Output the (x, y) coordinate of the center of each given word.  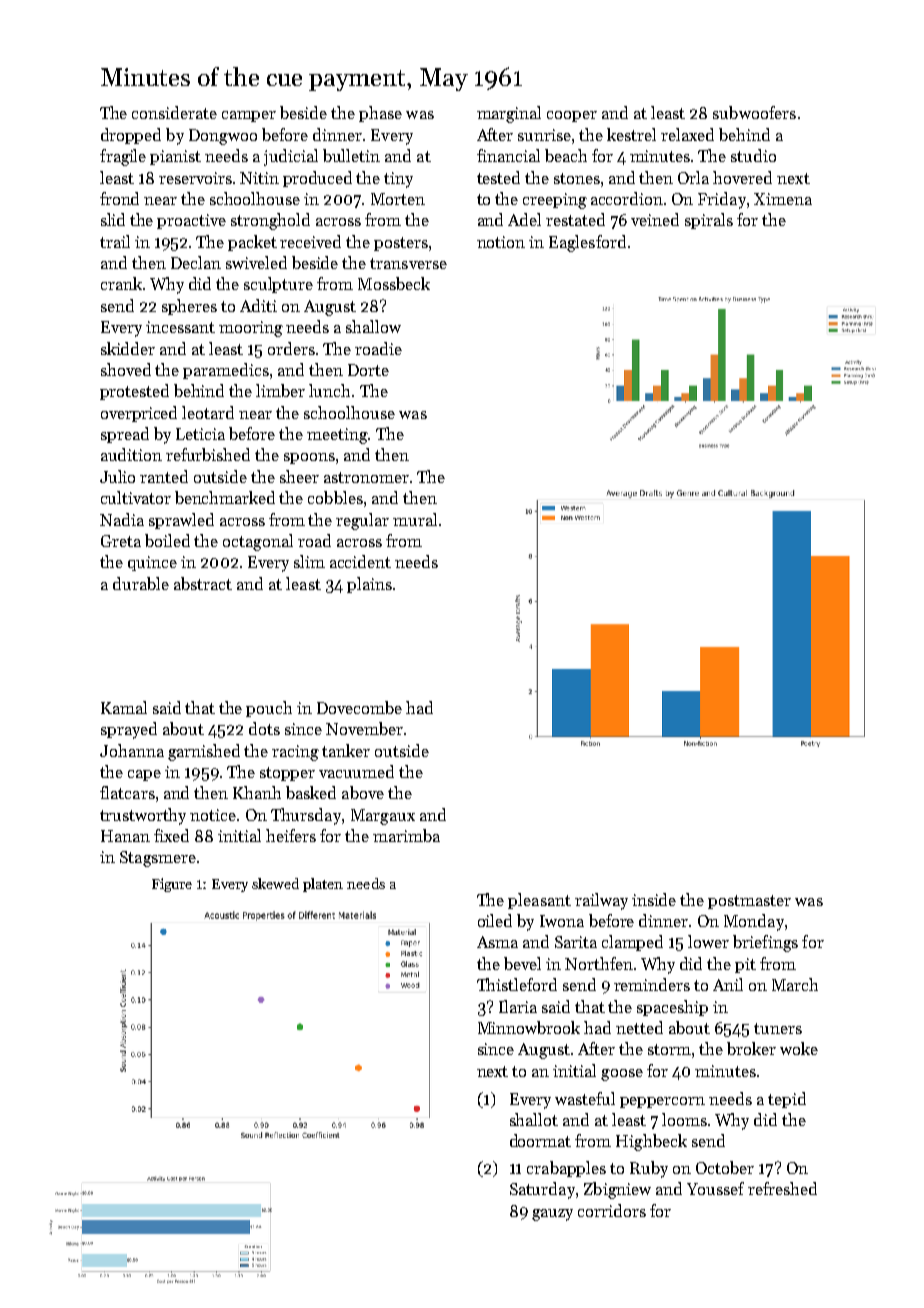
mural (415, 519)
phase (380, 114)
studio (753, 155)
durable (141, 583)
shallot (534, 1119)
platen (323, 885)
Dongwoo (223, 137)
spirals (709, 221)
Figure (172, 885)
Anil (728, 984)
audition (131, 454)
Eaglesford (587, 243)
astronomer (366, 477)
